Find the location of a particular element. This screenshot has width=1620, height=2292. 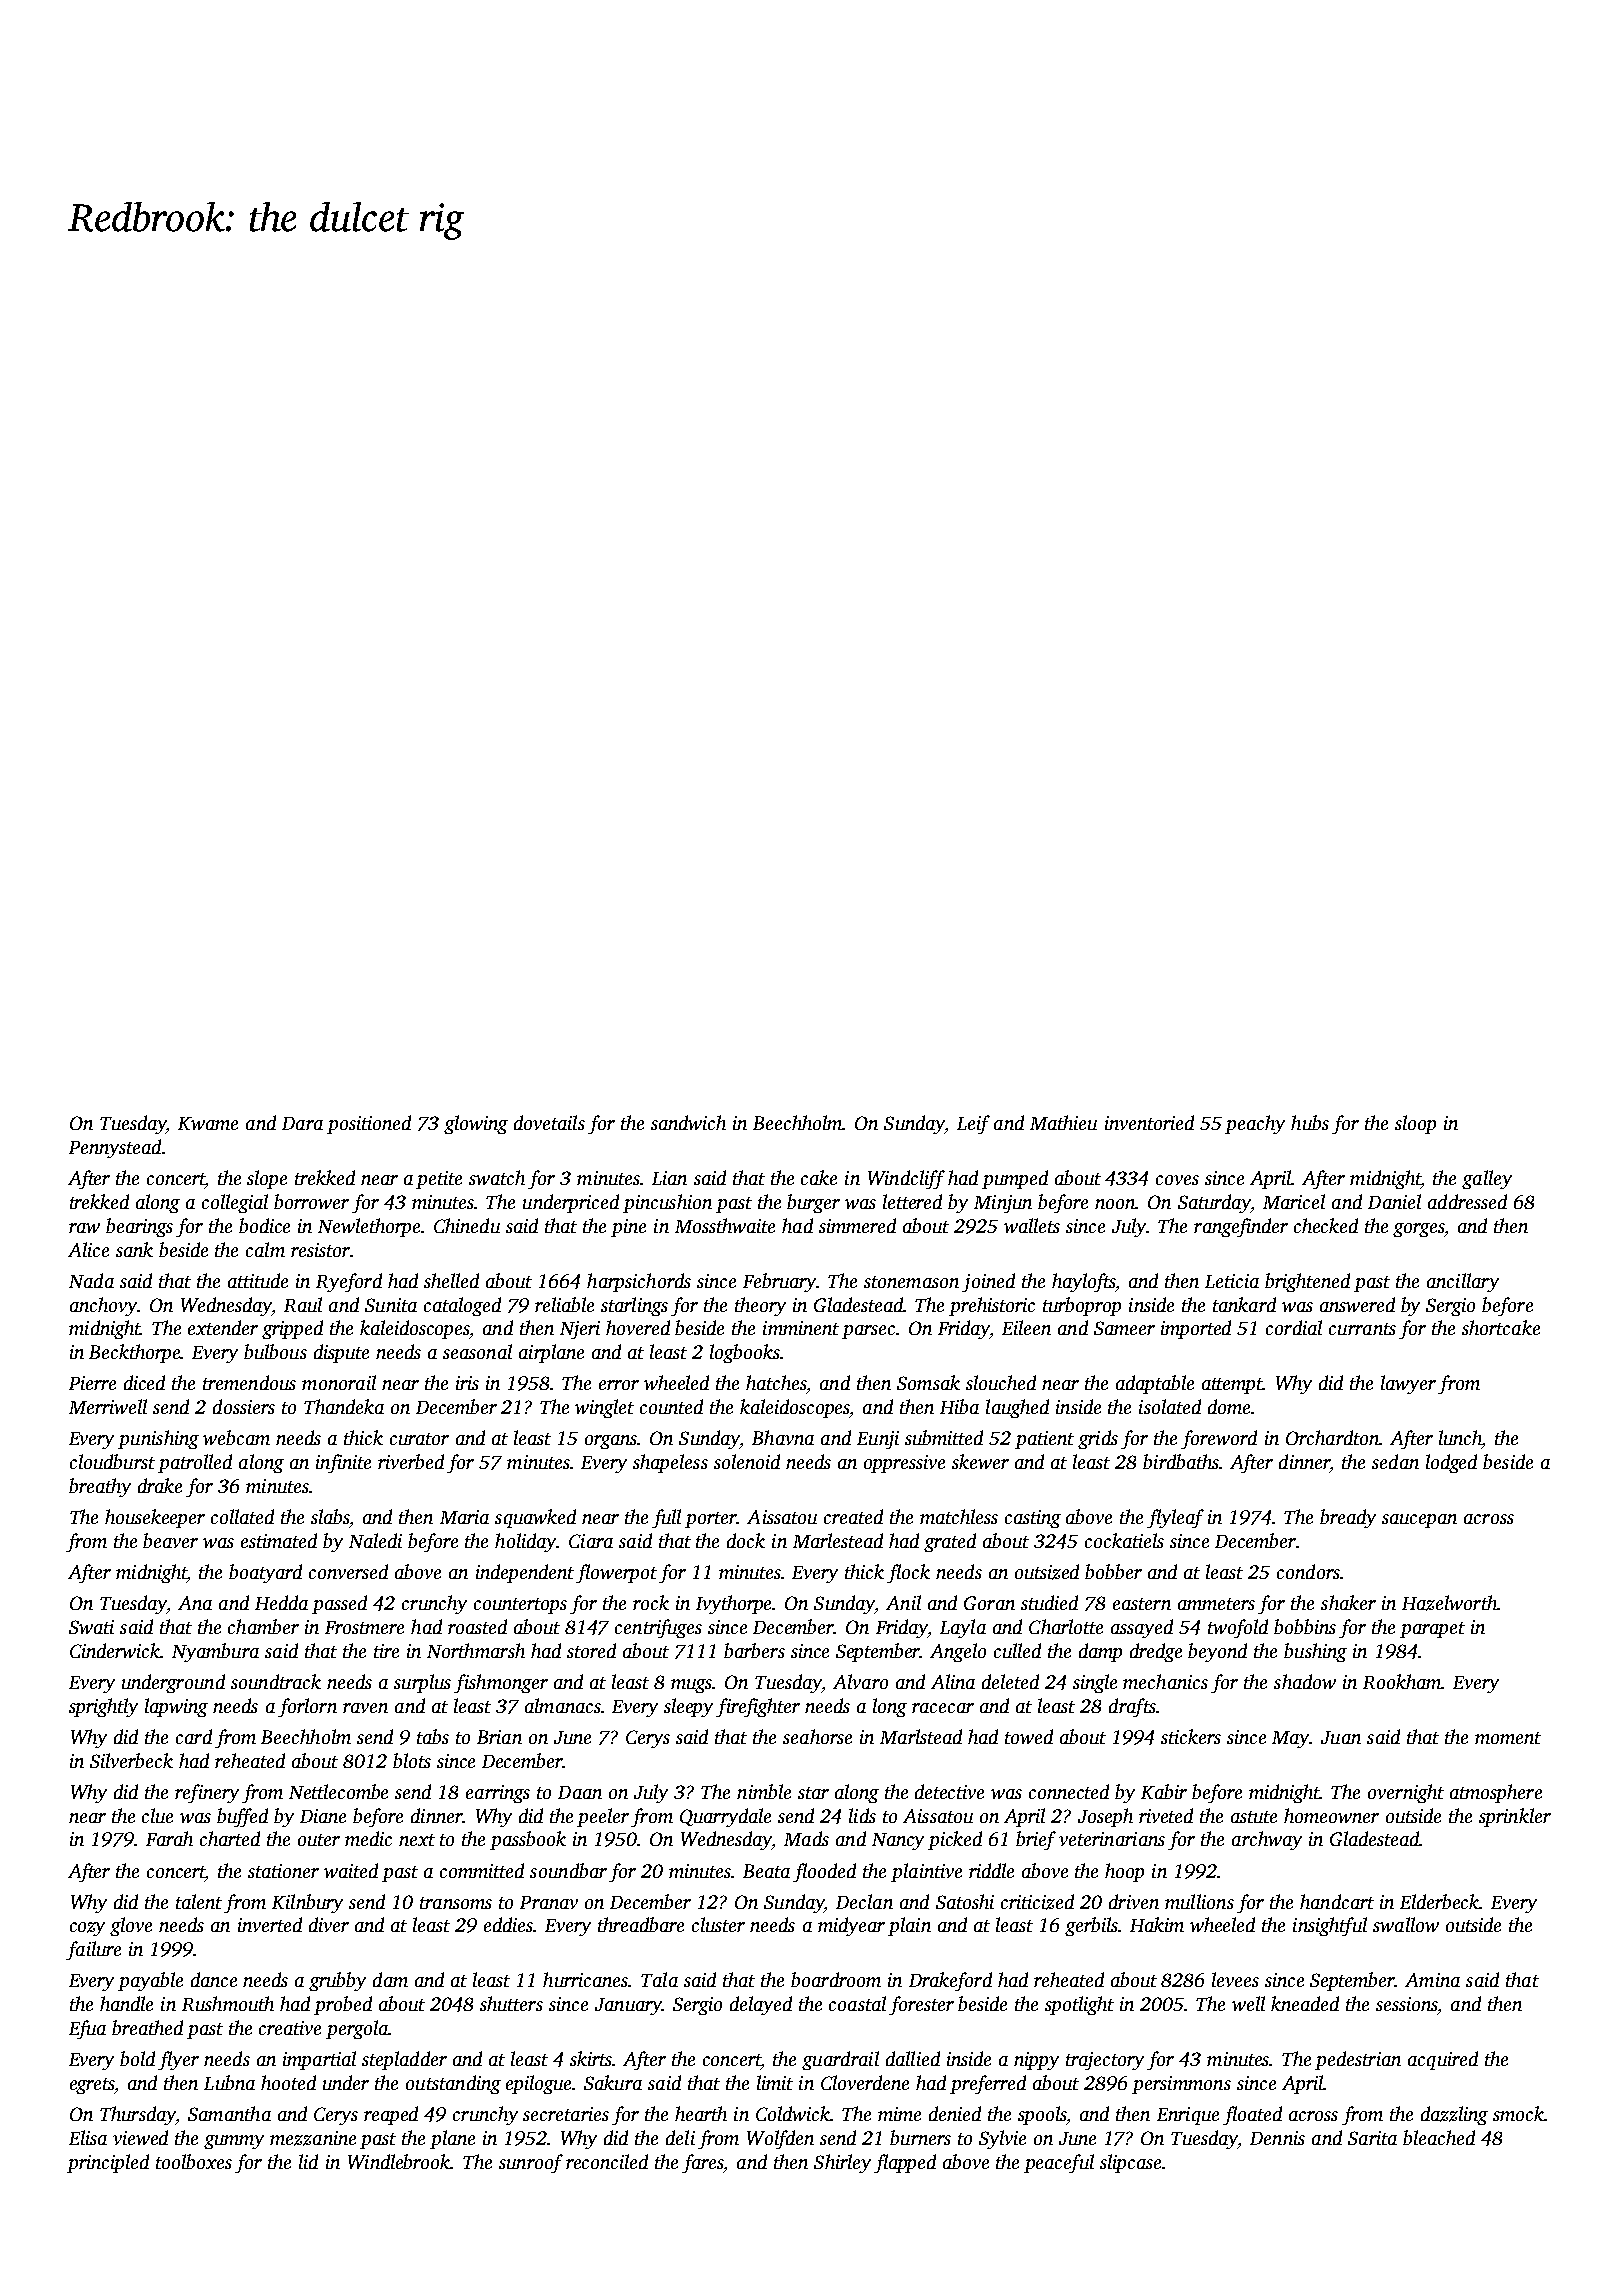

Swati is located at coordinates (91, 1627).
